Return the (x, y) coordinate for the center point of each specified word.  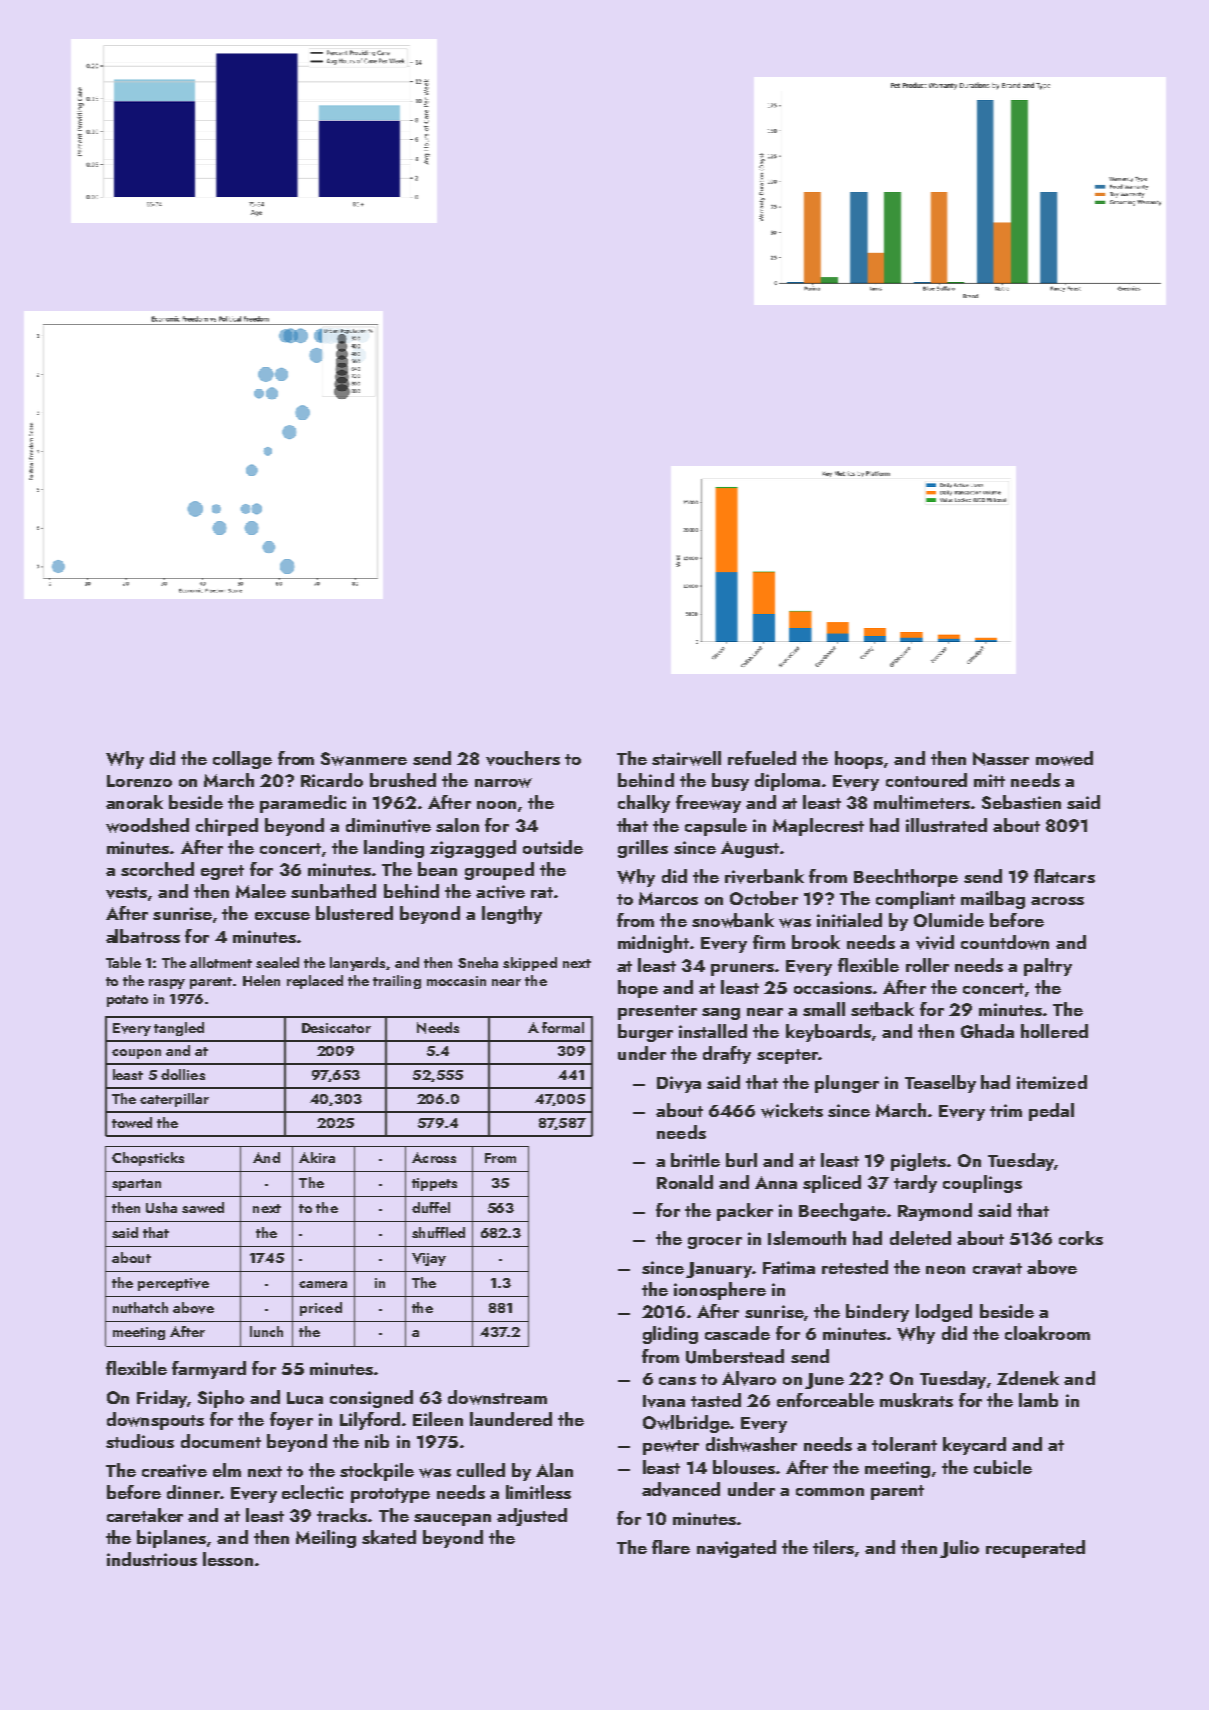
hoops (859, 760)
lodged (944, 1313)
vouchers (523, 758)
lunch (266, 1331)
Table (123, 962)
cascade (737, 1333)
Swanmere (364, 759)
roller (927, 965)
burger (645, 1033)
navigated (736, 1549)
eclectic (312, 1492)
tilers (833, 1547)
